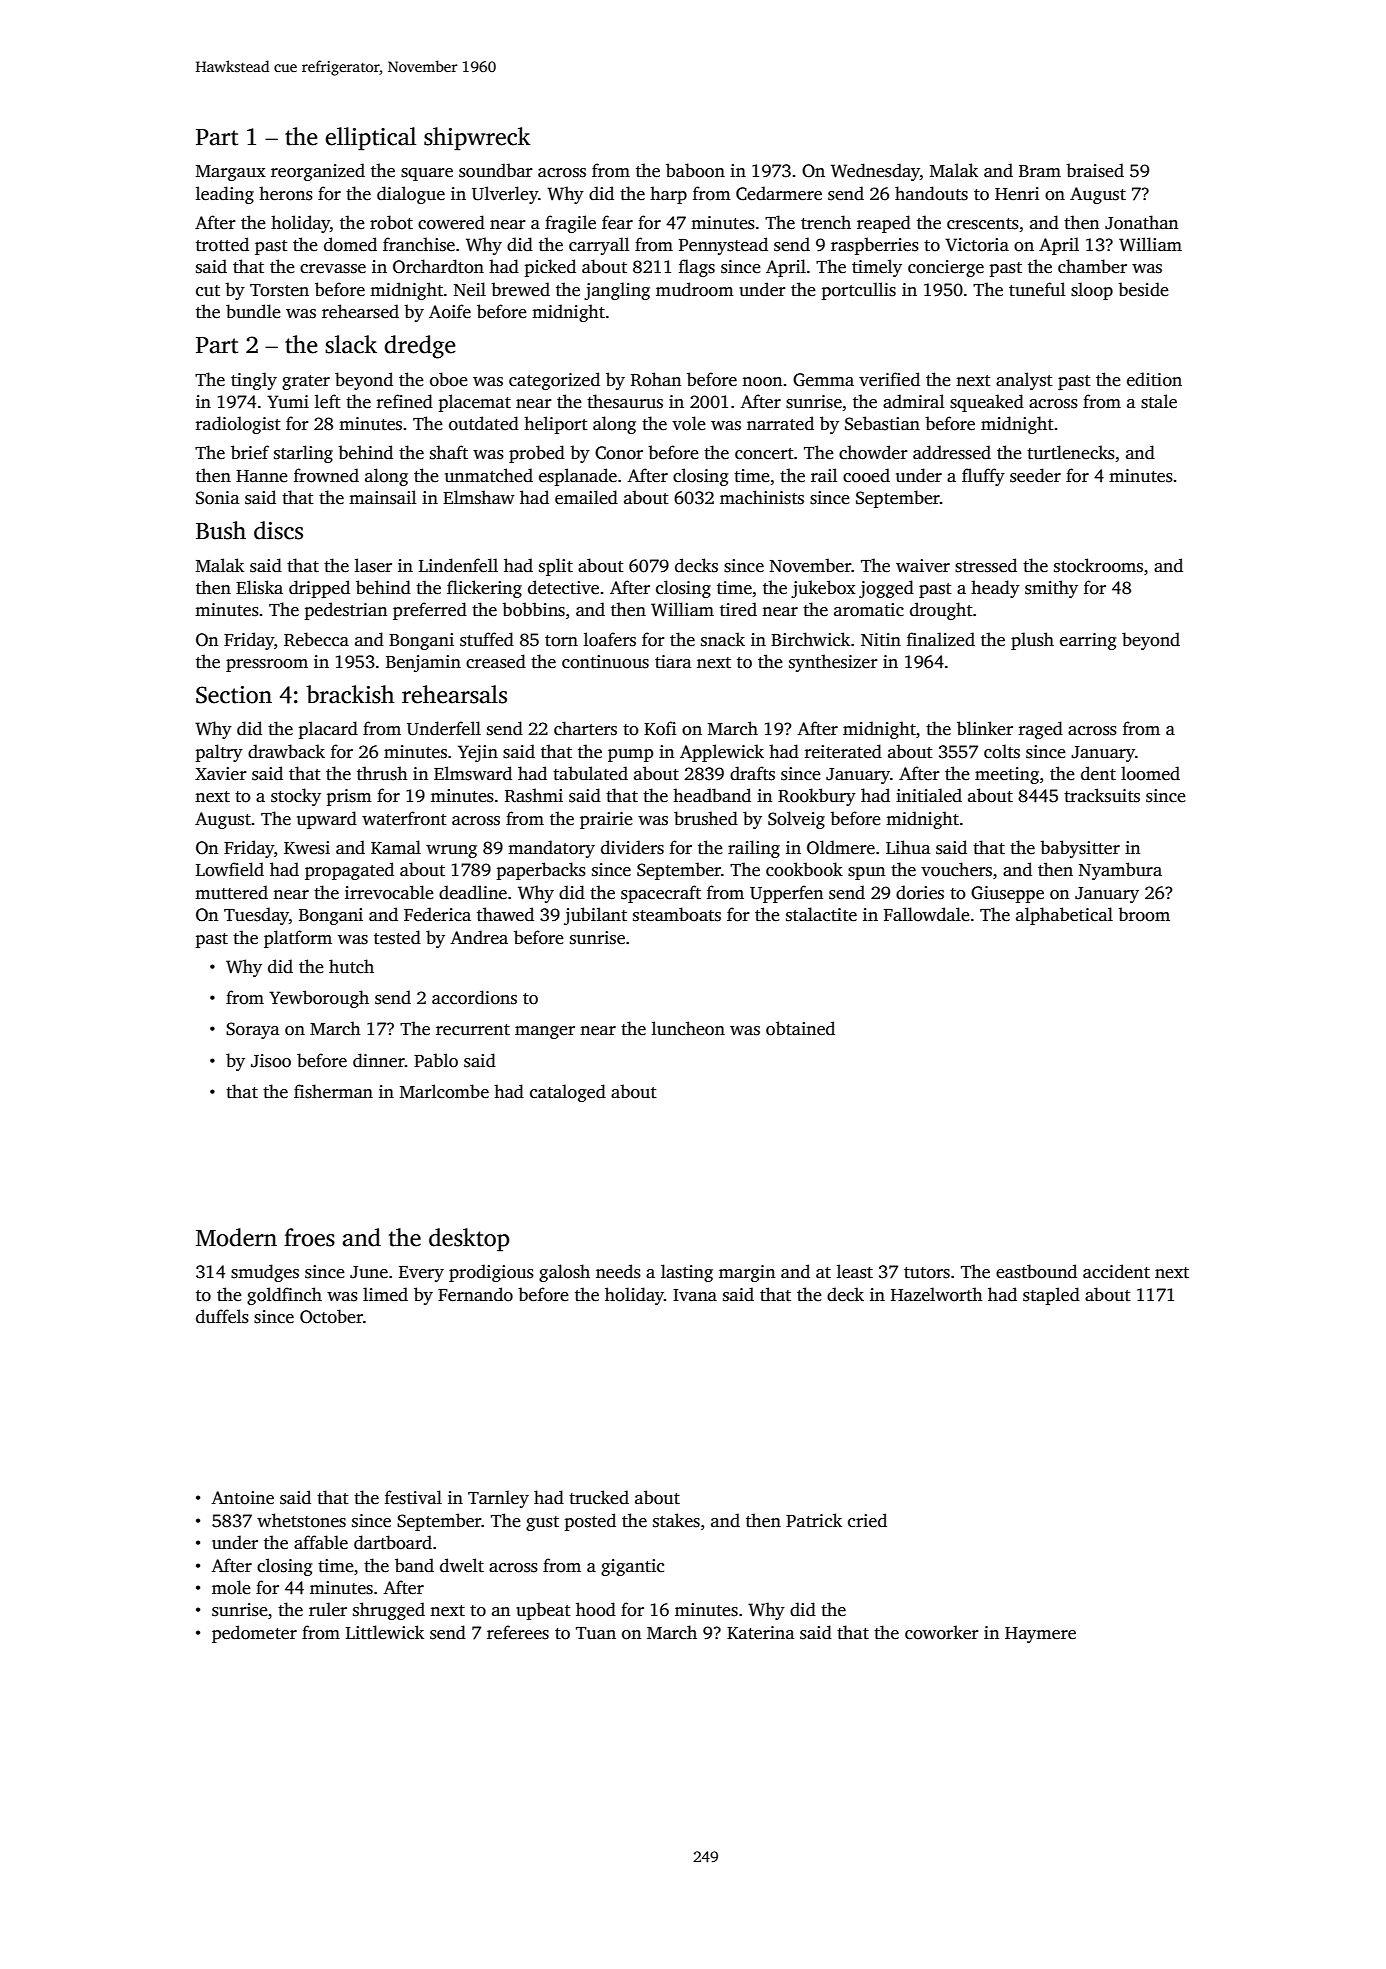 The width and height of the page is (1386, 1969). Describe the element at coordinates (1040, 1635) in the page. I see `Haymere` at that location.
